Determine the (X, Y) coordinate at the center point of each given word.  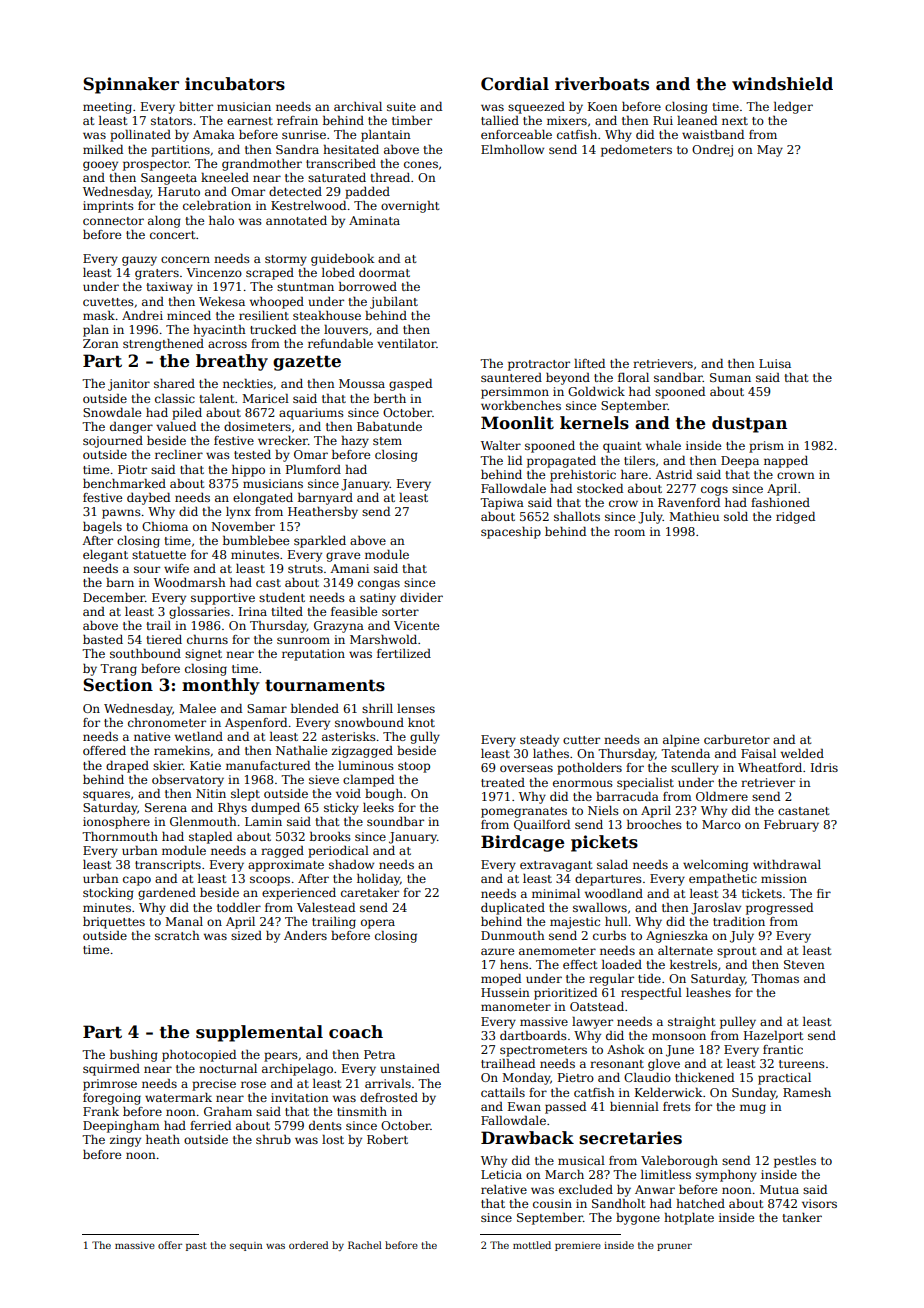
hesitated (351, 149)
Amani (349, 568)
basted (103, 639)
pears (281, 1057)
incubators (235, 84)
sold (736, 516)
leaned (697, 120)
